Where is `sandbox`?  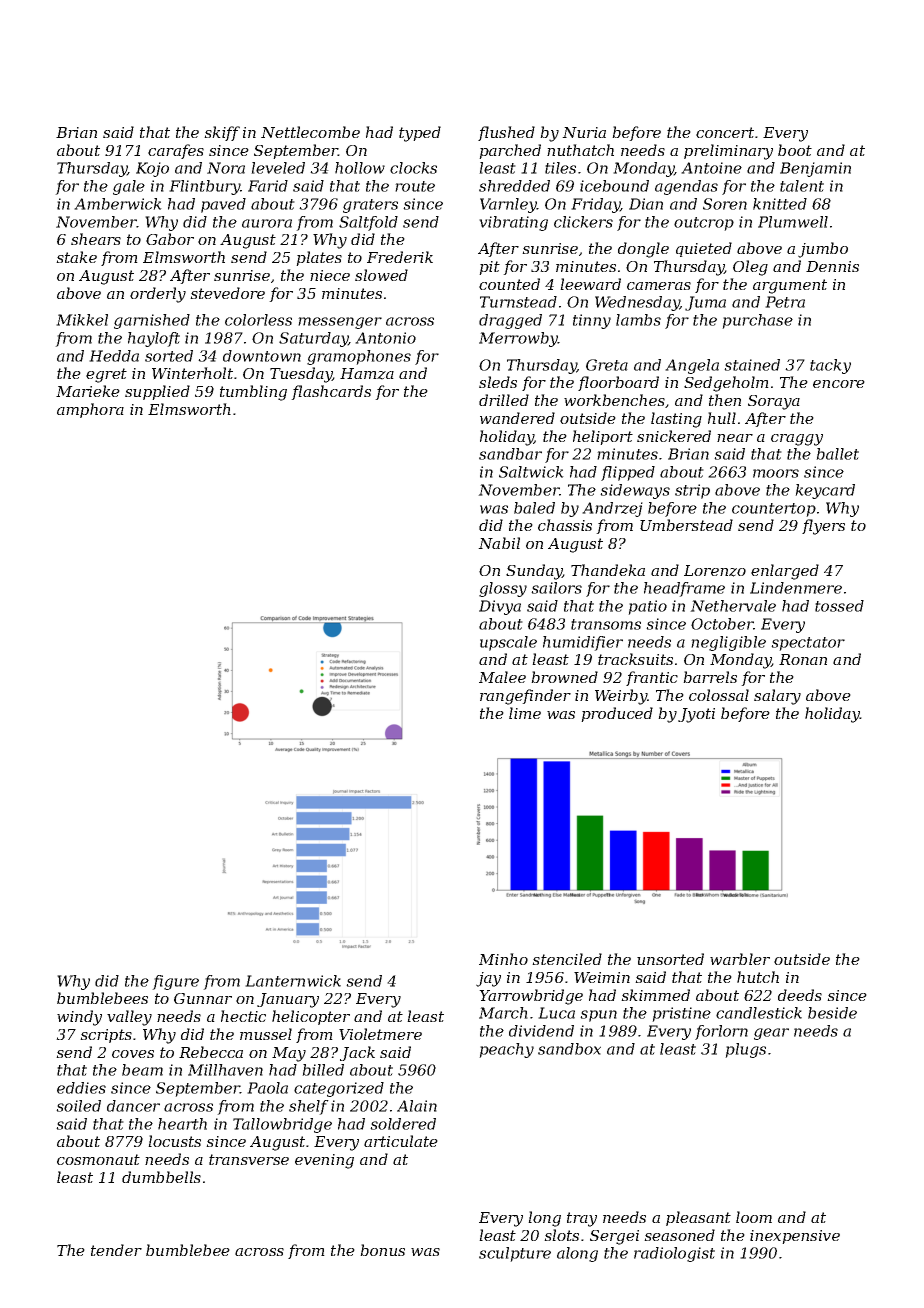 sandbox is located at coordinates (569, 1049).
